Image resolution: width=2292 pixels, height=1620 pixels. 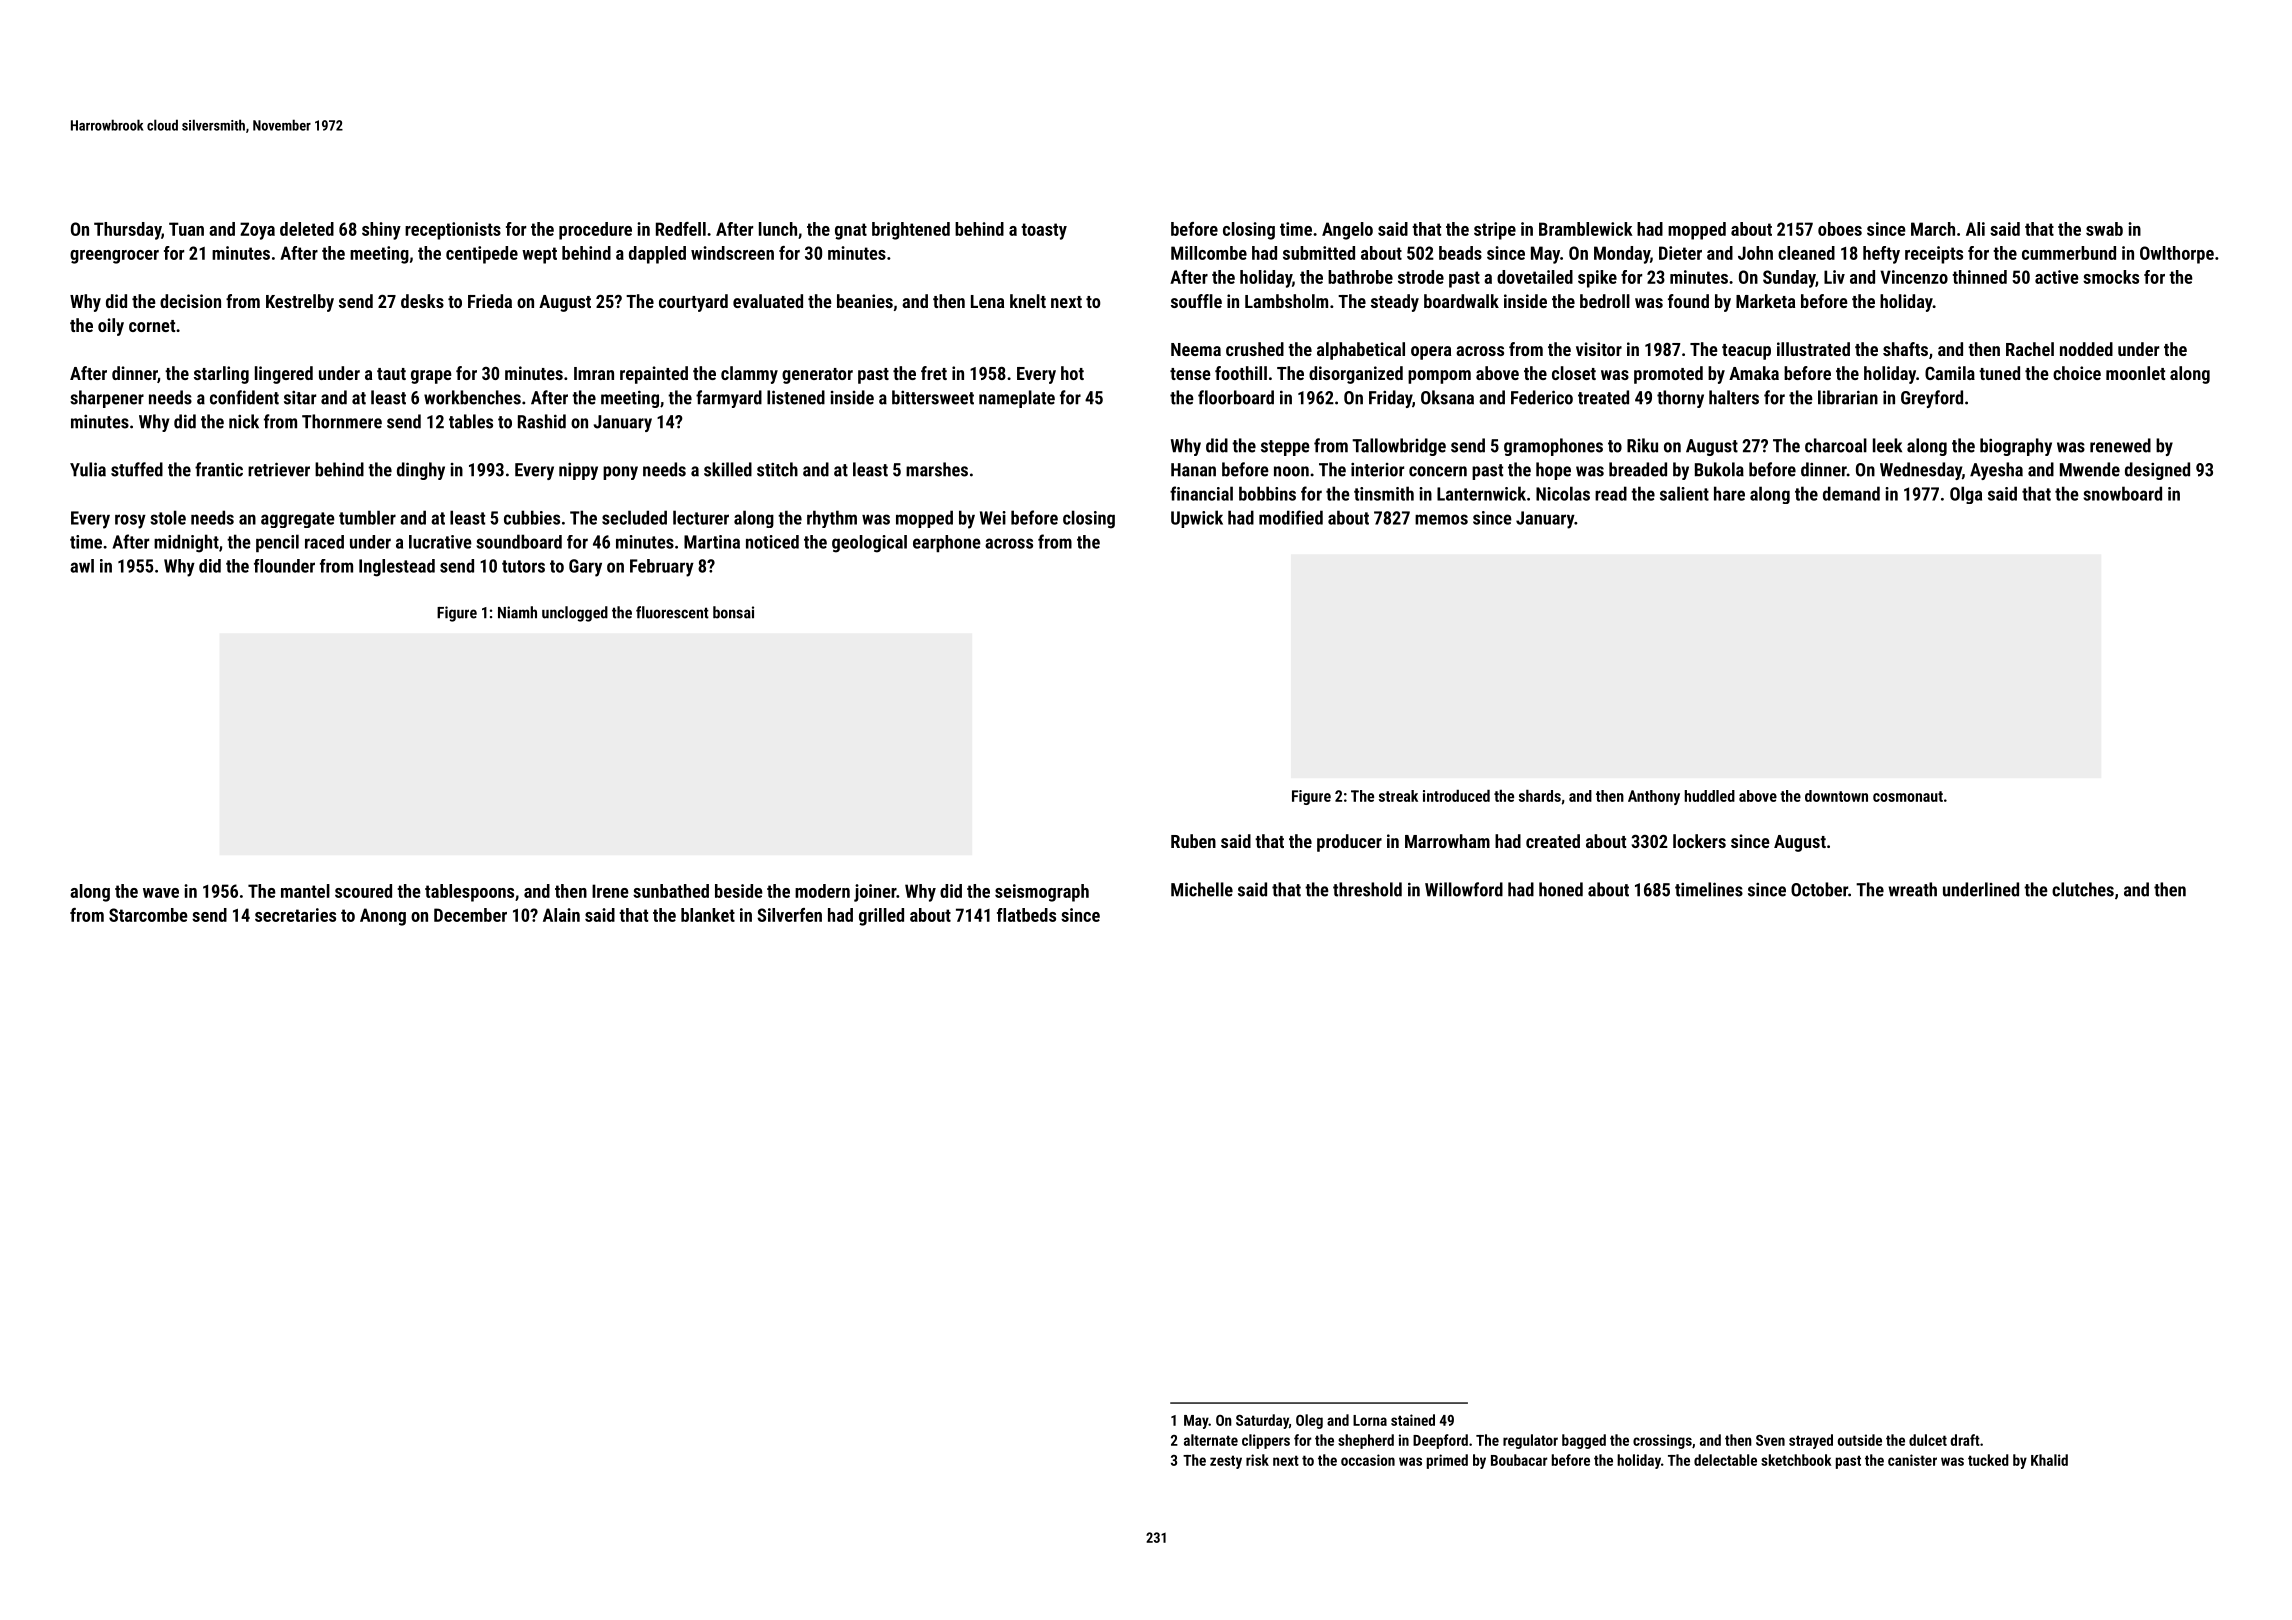 I want to click on brightened, so click(x=911, y=231).
